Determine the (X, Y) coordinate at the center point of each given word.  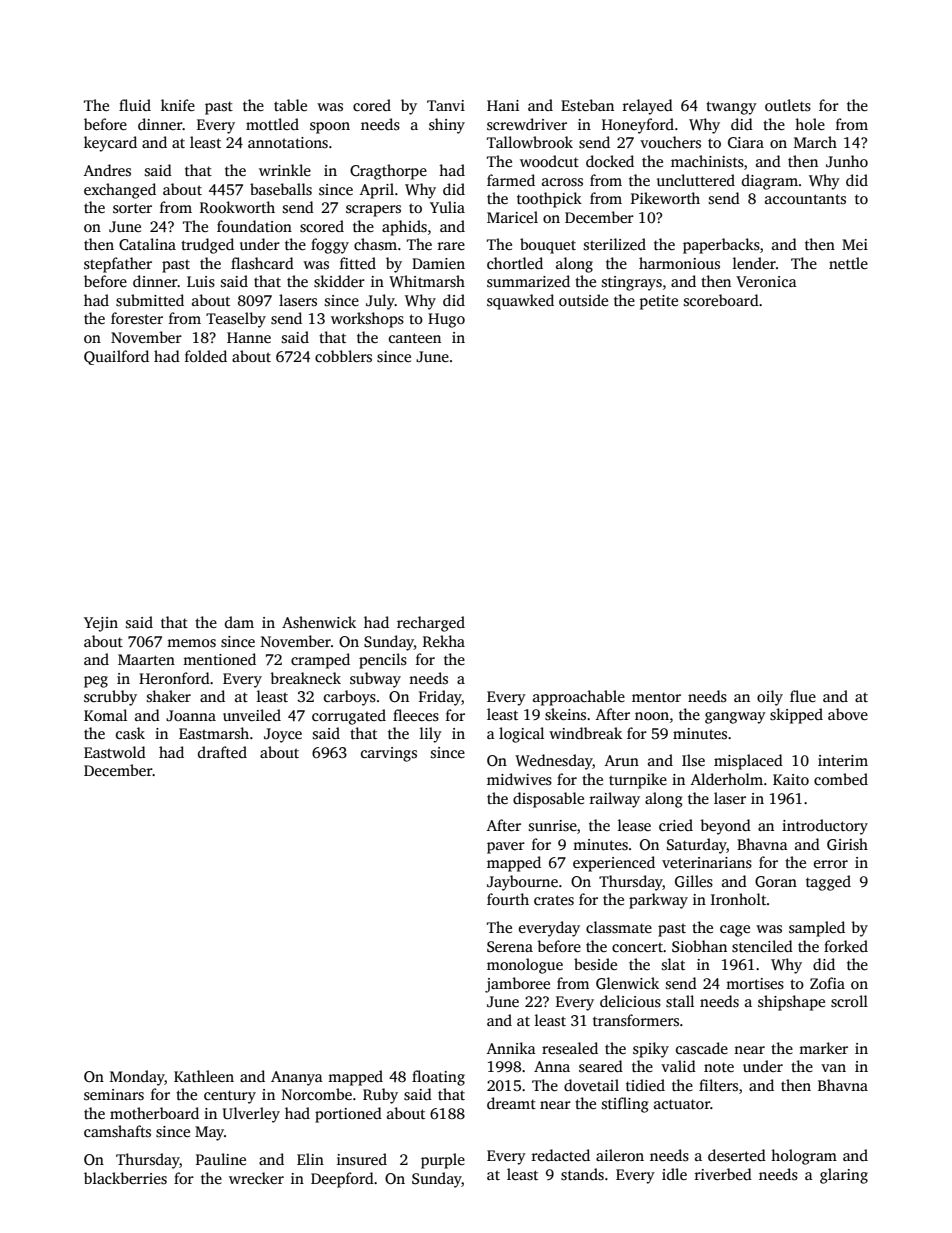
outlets (788, 105)
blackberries (125, 1178)
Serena (510, 947)
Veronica (766, 281)
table (290, 105)
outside (583, 300)
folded (206, 356)
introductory (825, 827)
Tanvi (446, 105)
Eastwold (115, 752)
